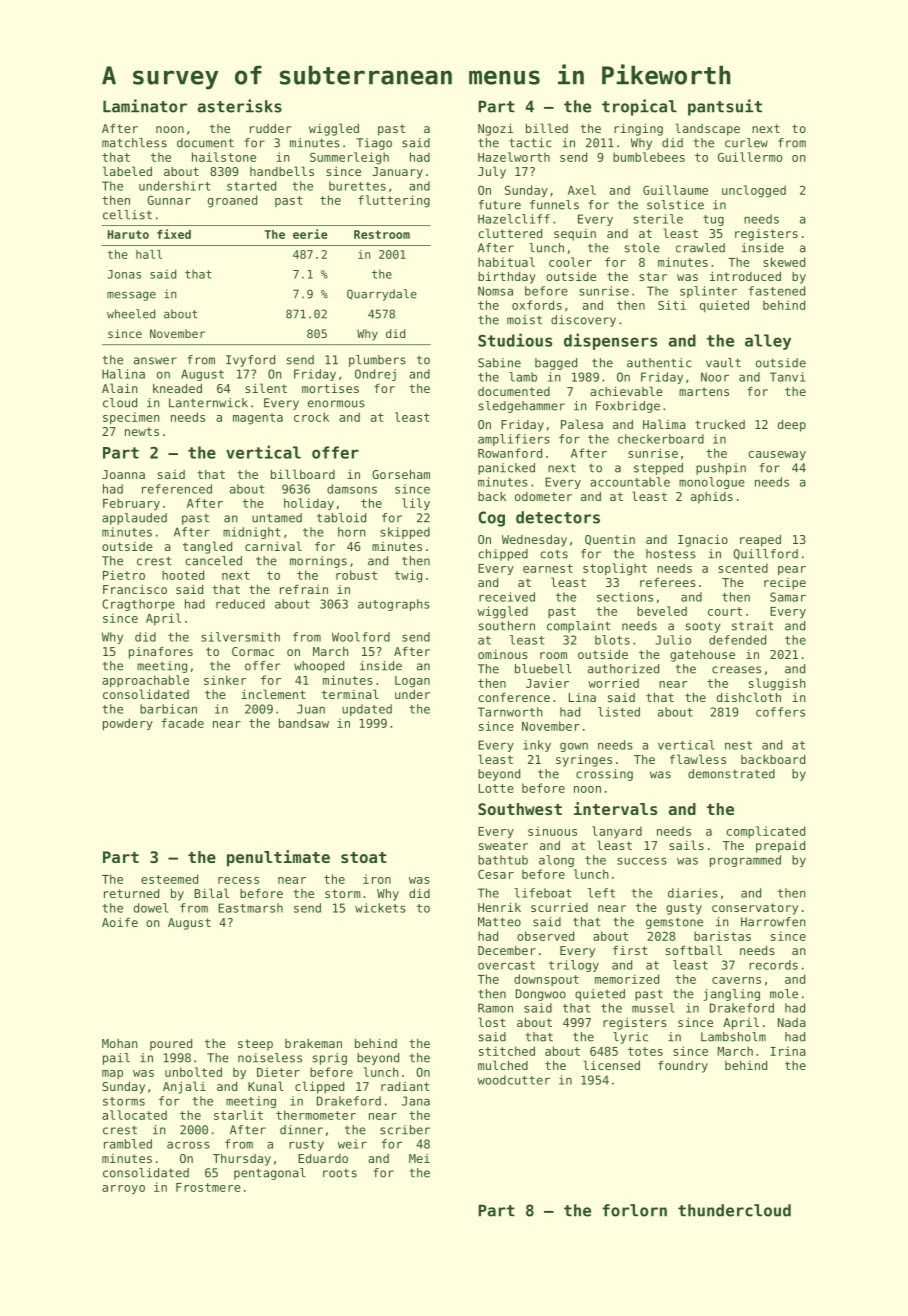 This image has height=1316, width=908. Describe the element at coordinates (375, 375) in the image. I see `Ondrej` at that location.
